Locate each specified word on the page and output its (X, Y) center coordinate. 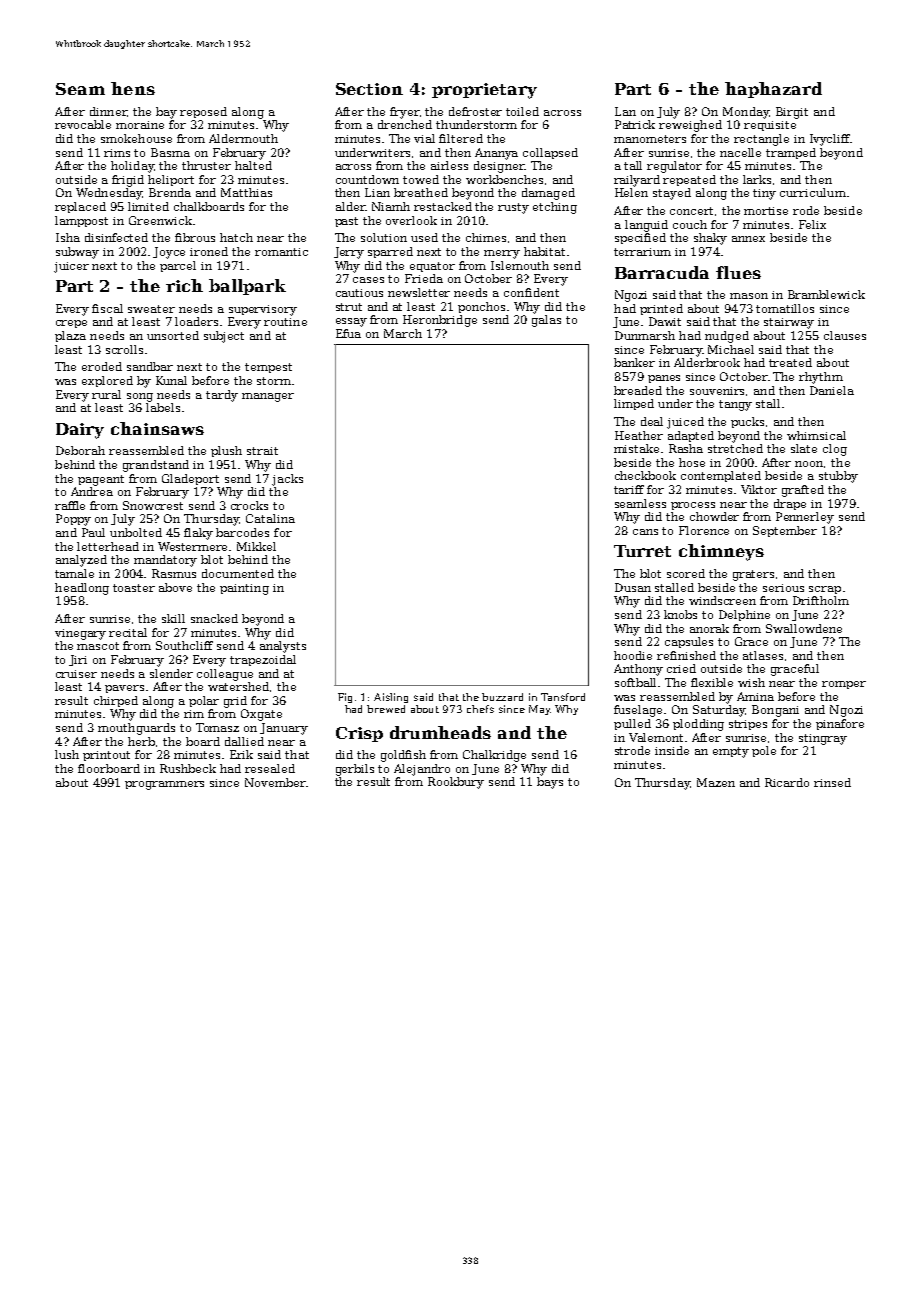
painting (244, 589)
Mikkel (256, 546)
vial (424, 138)
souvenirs (717, 391)
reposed (203, 112)
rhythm (821, 378)
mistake (636, 448)
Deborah (80, 450)
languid (646, 226)
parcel (178, 266)
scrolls (124, 349)
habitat (544, 251)
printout (106, 756)
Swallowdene (804, 628)
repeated (689, 180)
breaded (638, 390)
